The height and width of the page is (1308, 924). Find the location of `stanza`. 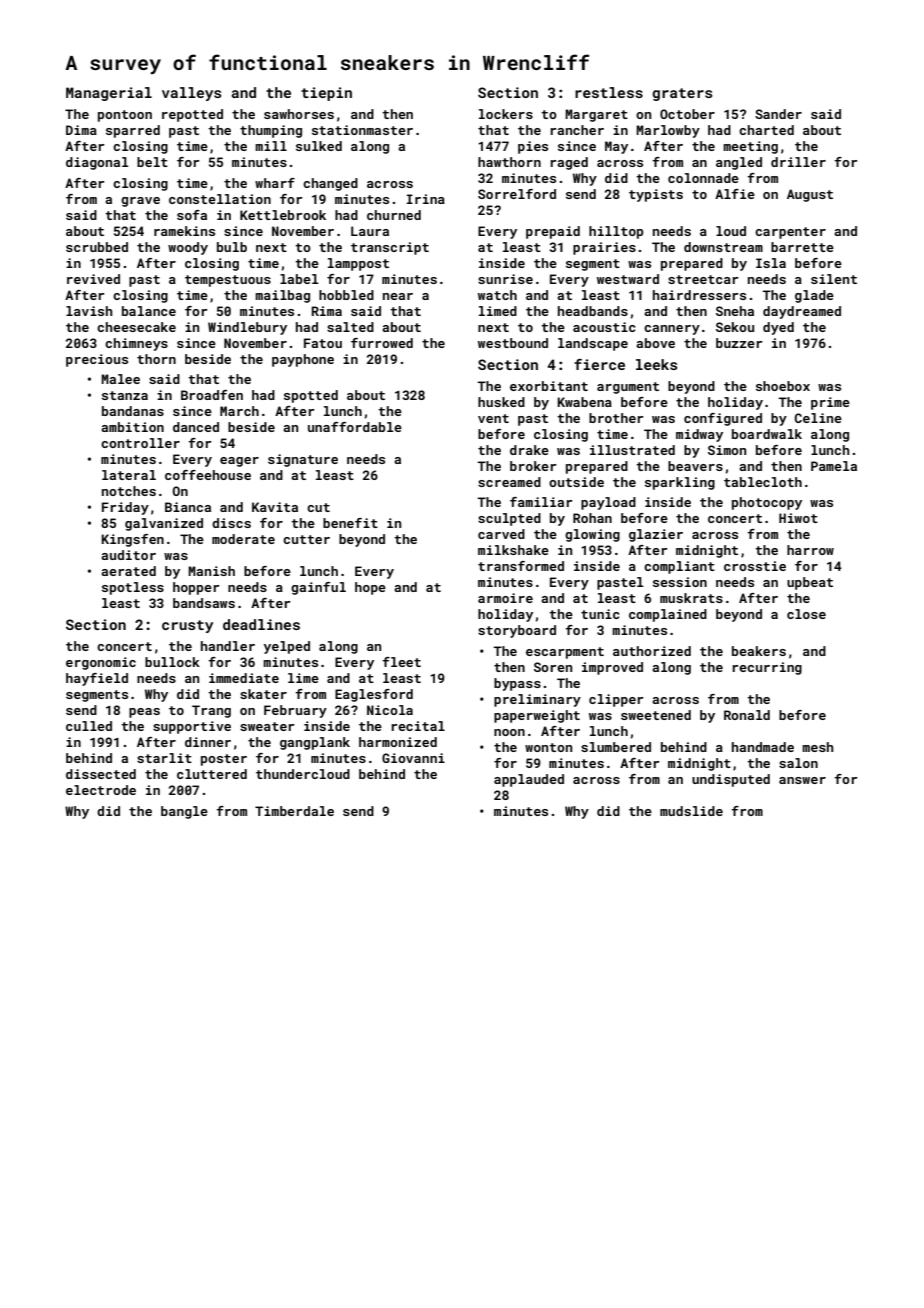

stanza is located at coordinates (125, 395).
